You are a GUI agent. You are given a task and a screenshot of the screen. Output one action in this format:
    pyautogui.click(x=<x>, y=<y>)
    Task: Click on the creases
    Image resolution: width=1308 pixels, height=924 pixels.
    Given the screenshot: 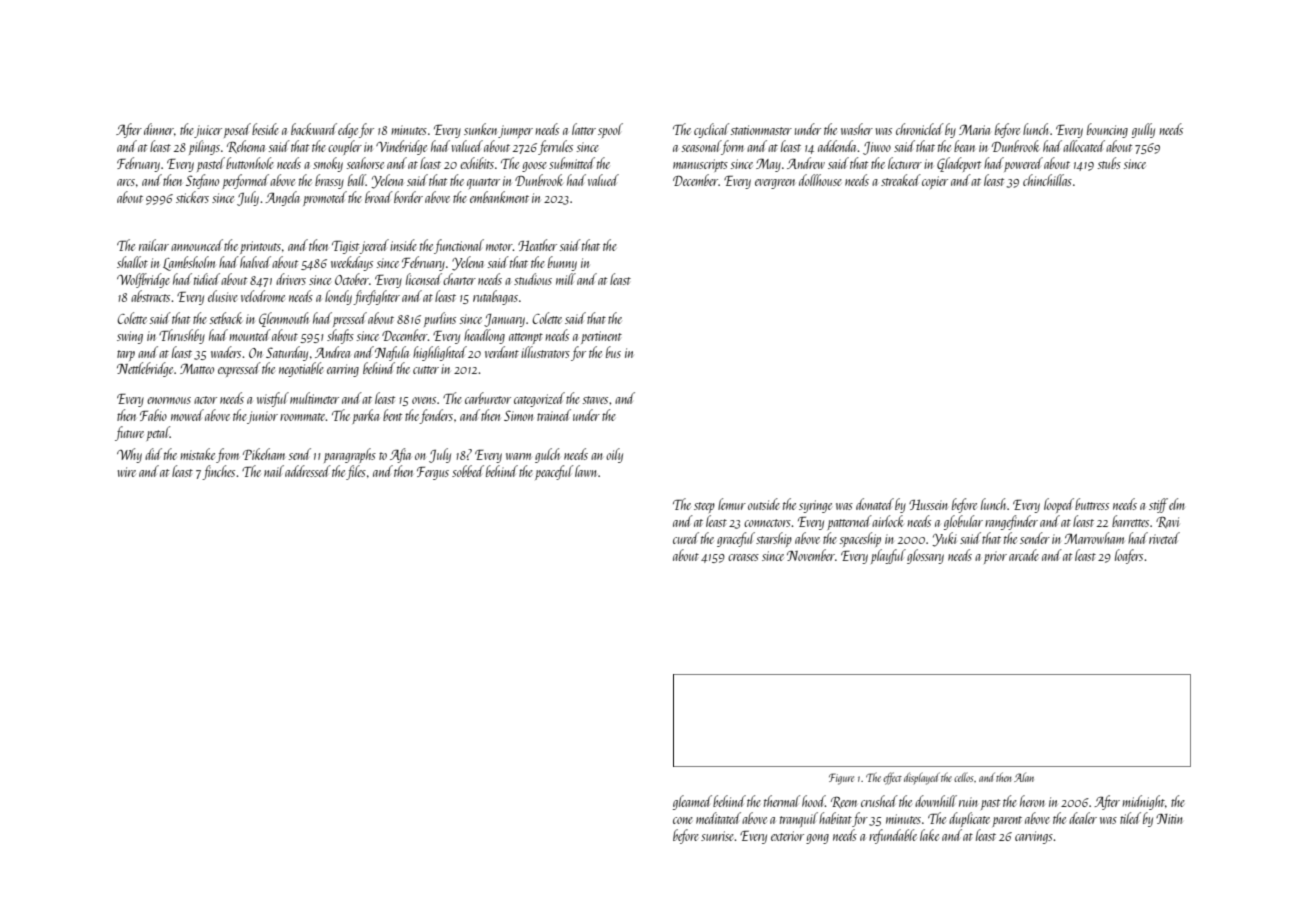 What is the action you would take?
    pyautogui.click(x=743, y=557)
